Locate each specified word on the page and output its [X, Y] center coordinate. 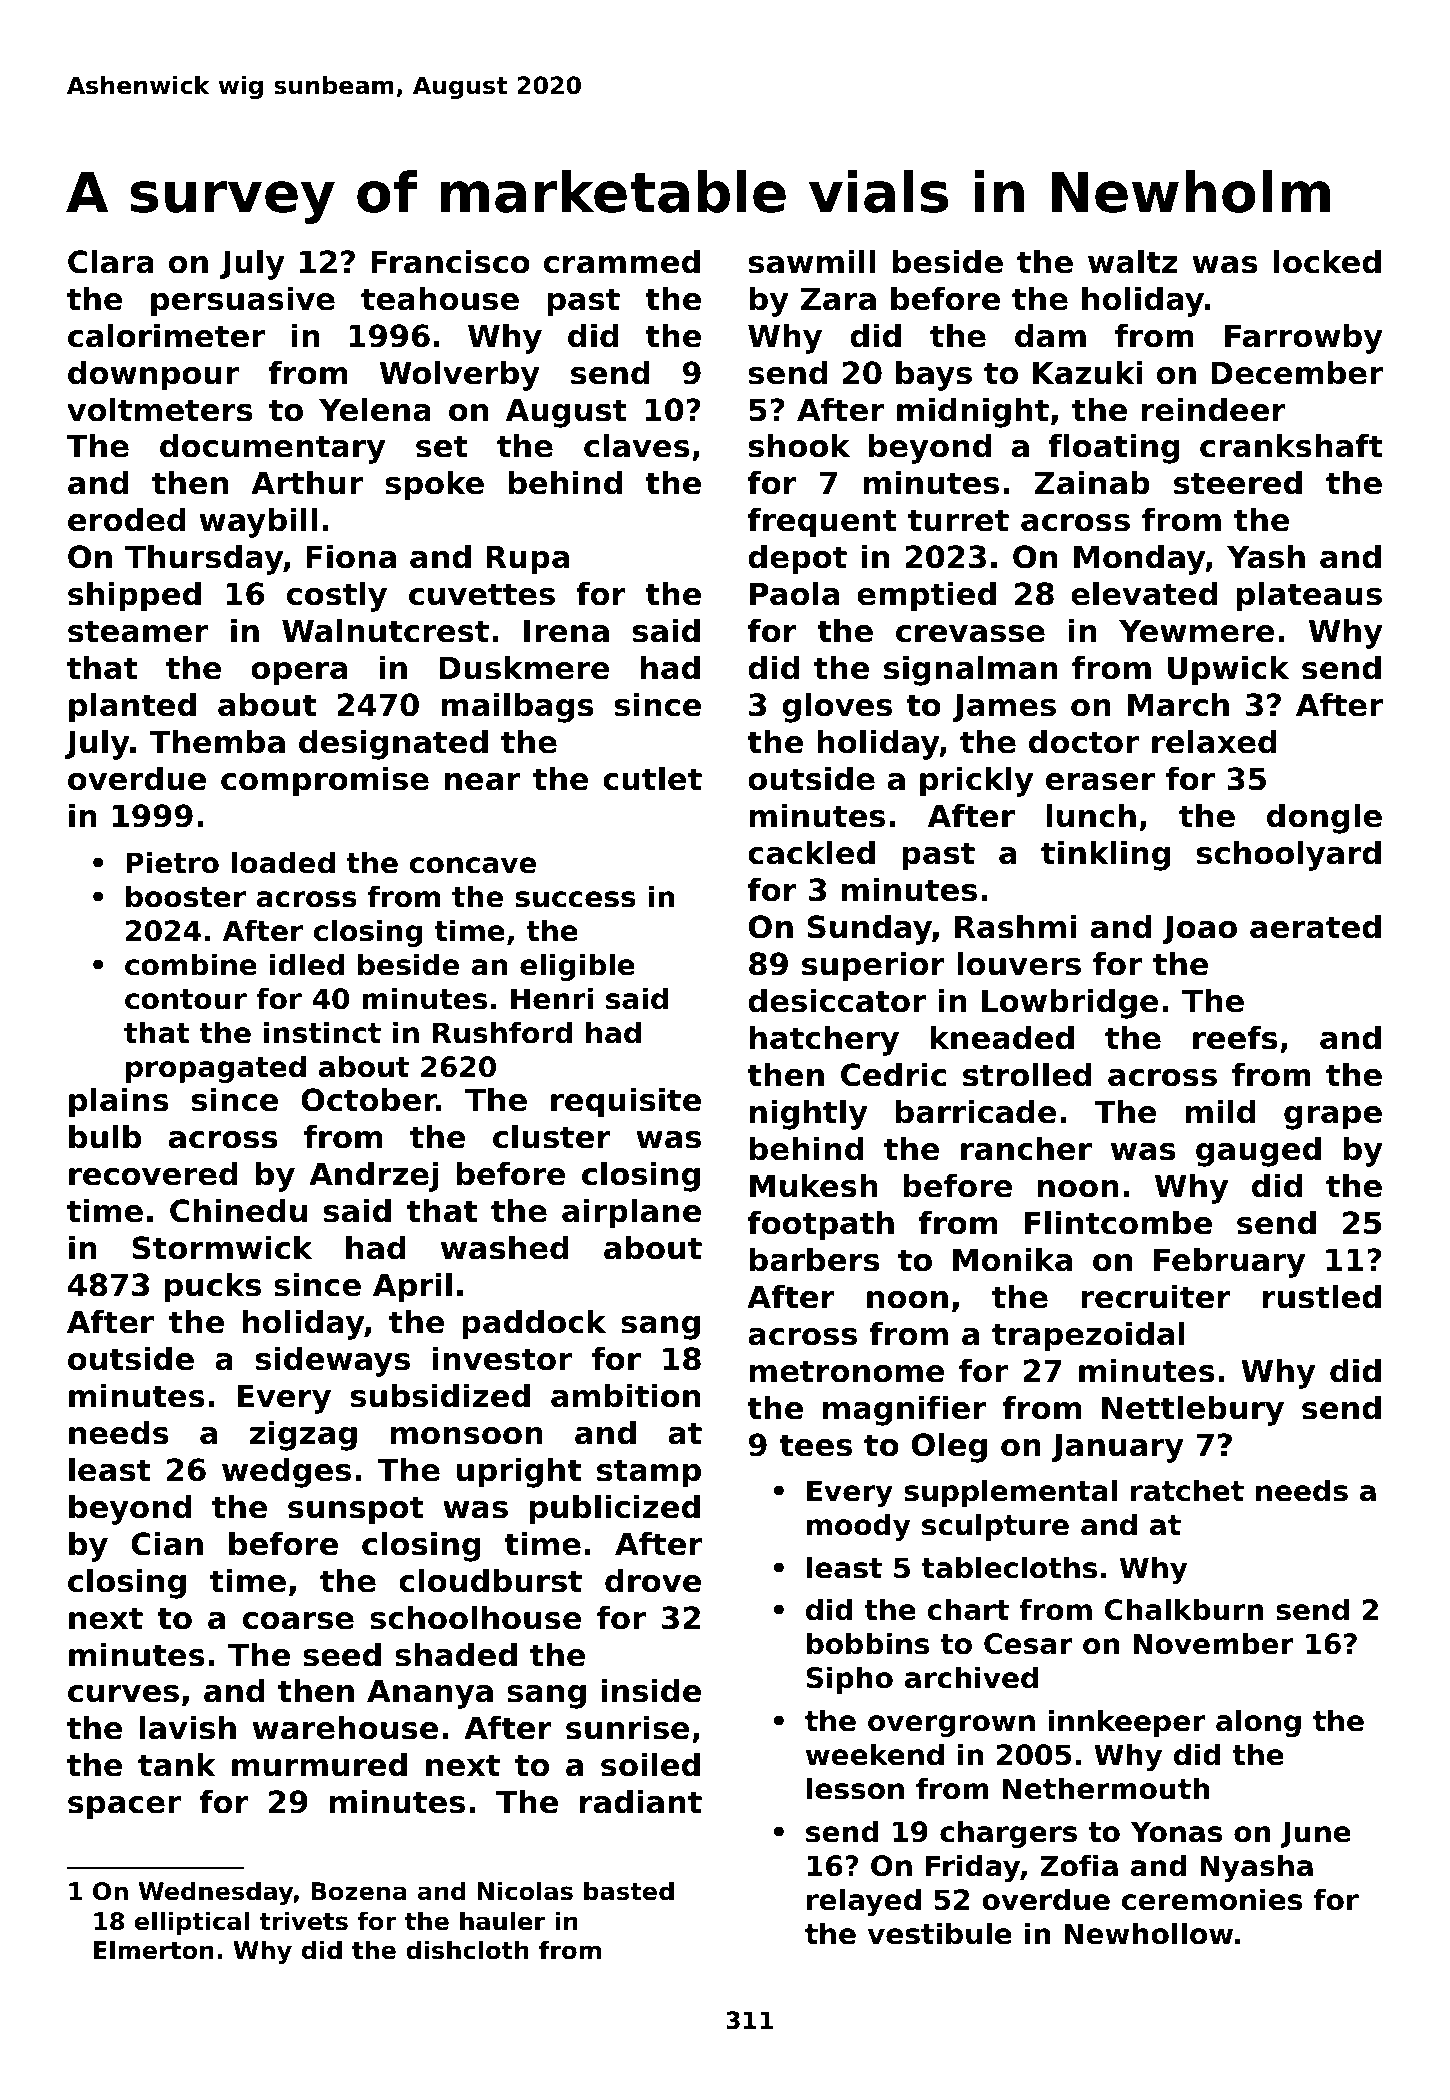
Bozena [359, 1891]
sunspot [356, 1510]
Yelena [375, 410]
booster [186, 896]
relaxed [1214, 742]
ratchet [1187, 1490]
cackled [811, 853]
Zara [838, 299]
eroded [127, 520]
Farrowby [1304, 339]
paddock [534, 1325]
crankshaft [1291, 446]
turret [958, 520]
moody [858, 1527]
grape [1333, 1118]
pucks [213, 1288]
